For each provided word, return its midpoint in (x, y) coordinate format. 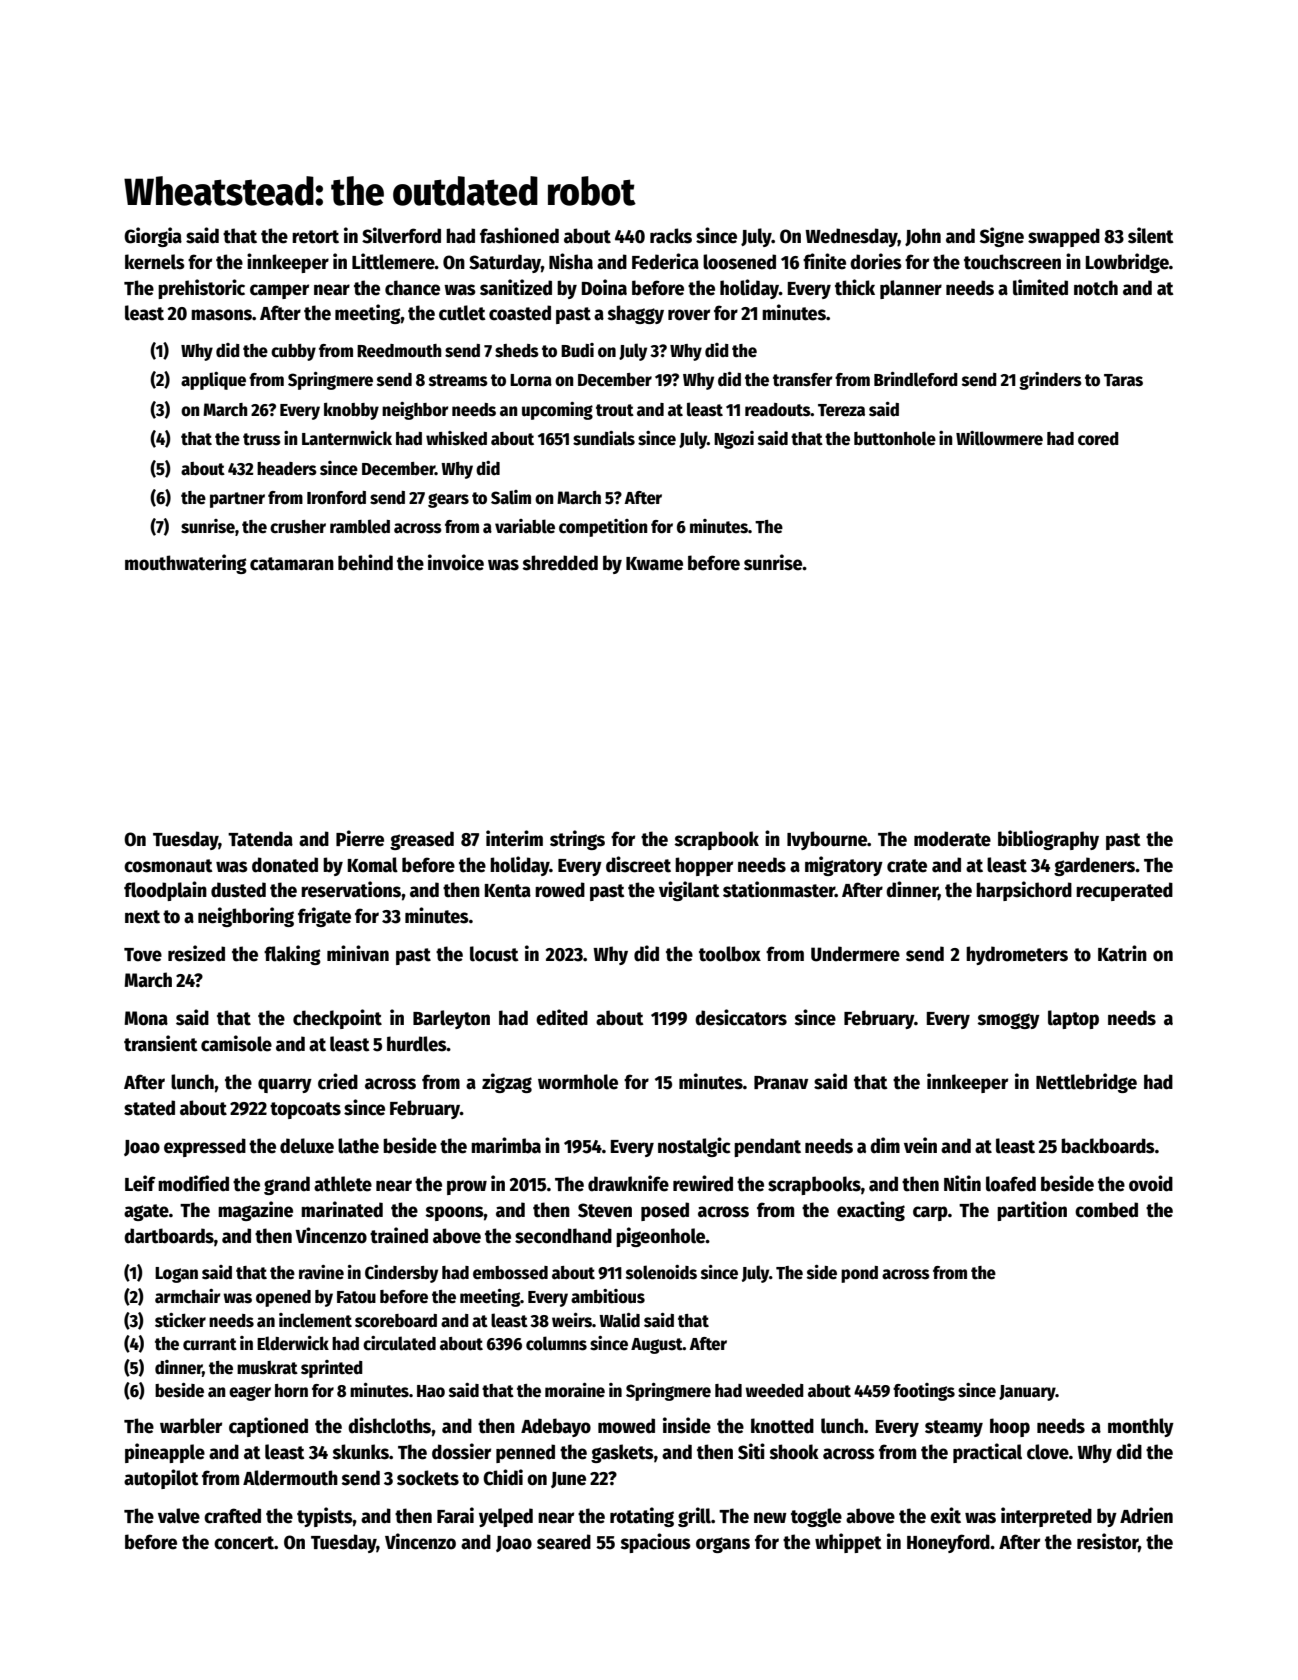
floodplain (165, 891)
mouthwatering (186, 564)
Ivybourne (827, 840)
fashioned (519, 235)
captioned (268, 1427)
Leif (140, 1183)
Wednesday (851, 237)
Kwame (654, 564)
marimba (506, 1145)
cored (1098, 439)
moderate (952, 839)
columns (556, 1343)
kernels (155, 262)
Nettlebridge (1086, 1083)
